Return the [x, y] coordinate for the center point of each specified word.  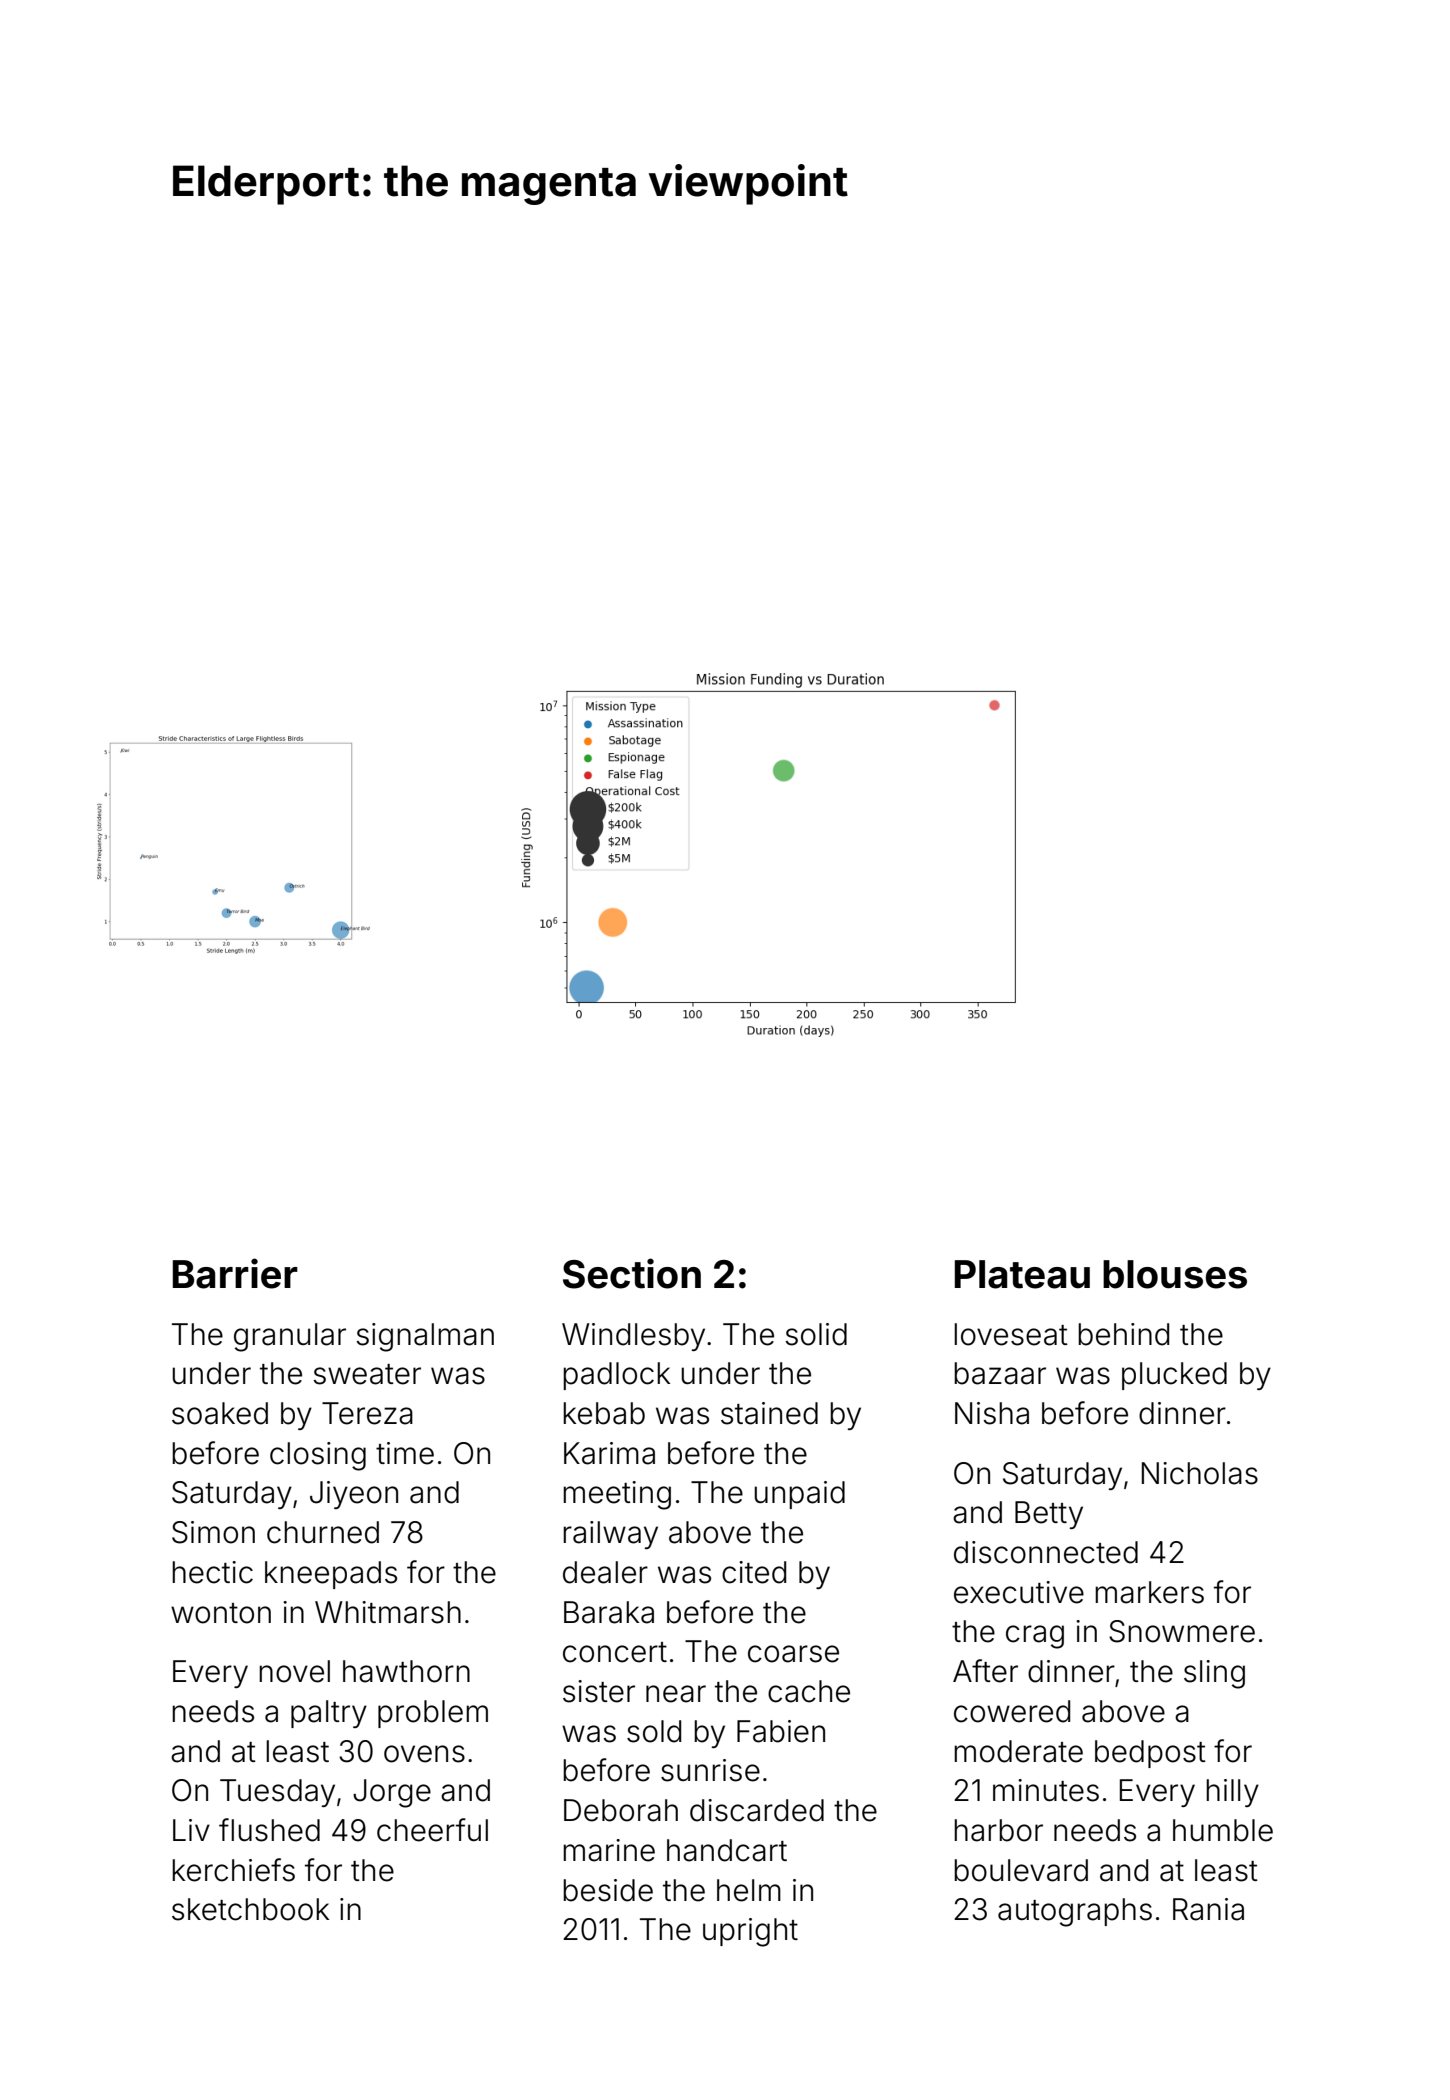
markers [1149, 1592]
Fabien [781, 1731]
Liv [191, 1830]
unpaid [799, 1495]
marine [609, 1850]
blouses [1175, 1274]
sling [1214, 1674]
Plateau [1022, 1274]
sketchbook [250, 1909]
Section [632, 1273]
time [405, 1453]
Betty [1049, 1515]
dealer [605, 1572]
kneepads [331, 1575]
